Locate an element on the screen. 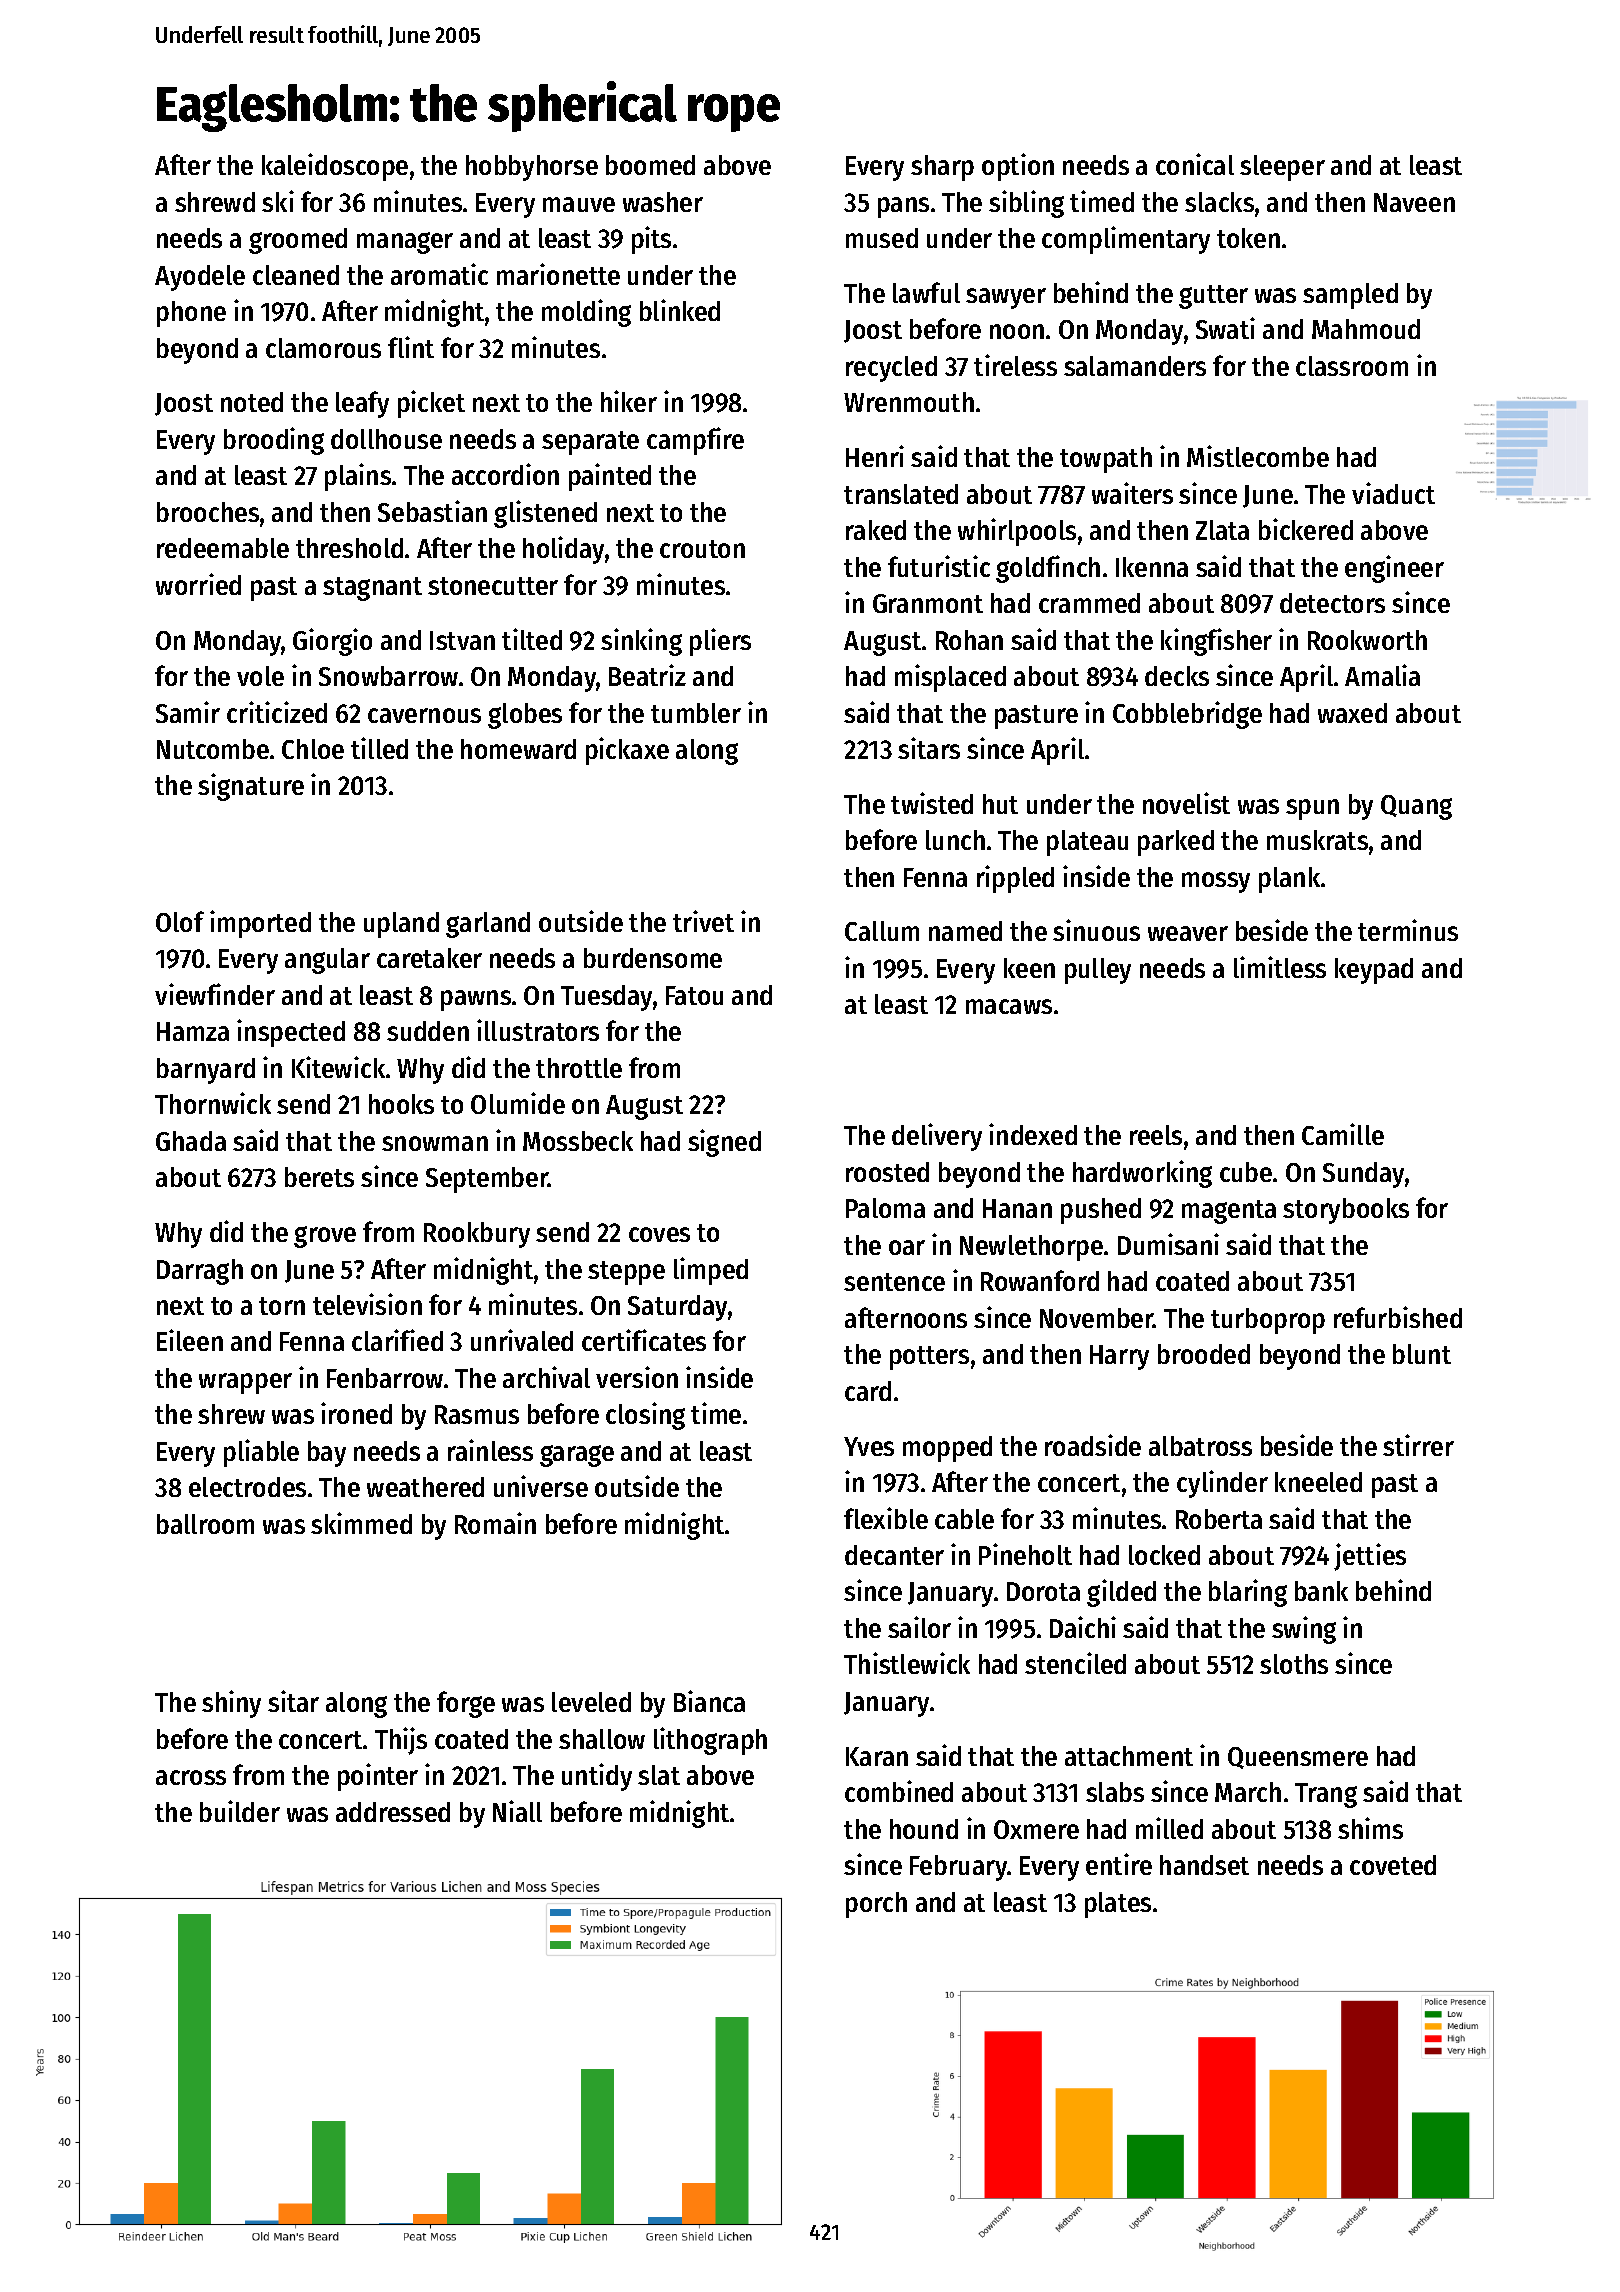 The image size is (1620, 2292). Camille is located at coordinates (1343, 1134).
